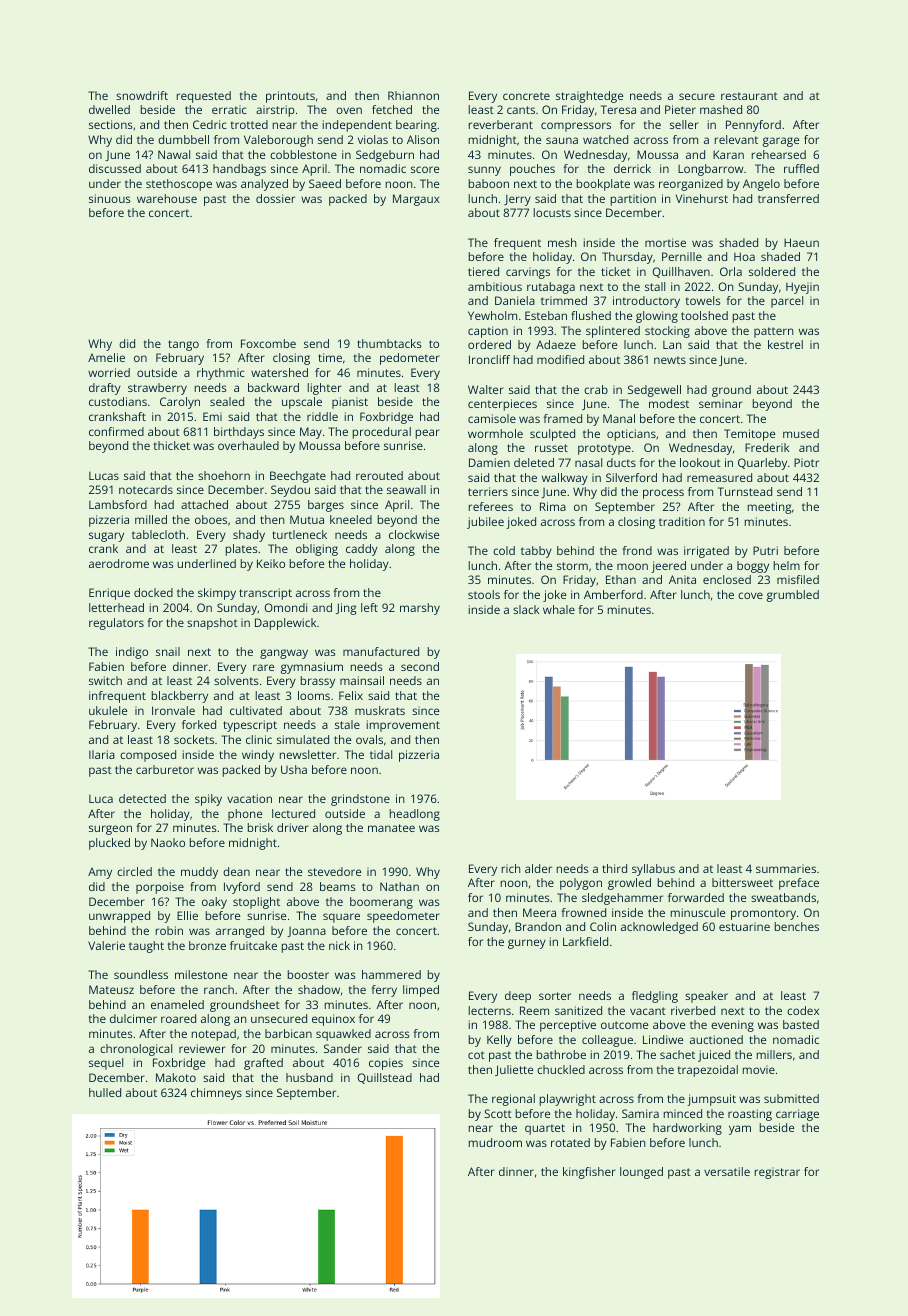 The image size is (908, 1316). What do you see at coordinates (403, 726) in the page?
I see `improvement` at bounding box center [403, 726].
